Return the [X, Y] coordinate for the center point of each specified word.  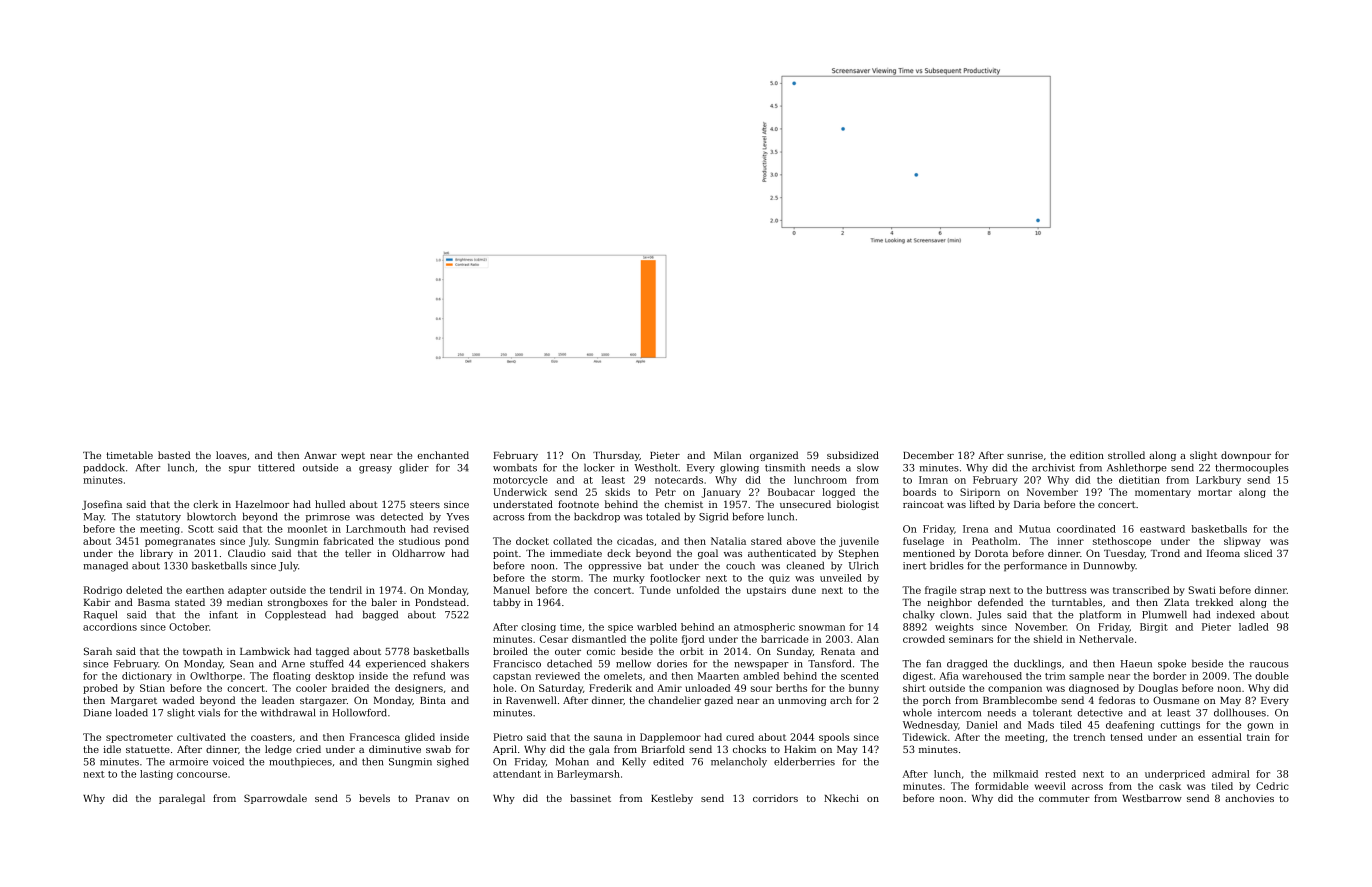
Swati [1202, 590]
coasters [271, 737]
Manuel [511, 590]
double [1272, 676]
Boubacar [791, 492]
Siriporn [980, 493]
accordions [110, 627]
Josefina [102, 505]
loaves [231, 455]
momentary [1163, 493]
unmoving [802, 701]
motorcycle [520, 481]
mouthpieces [300, 762]
